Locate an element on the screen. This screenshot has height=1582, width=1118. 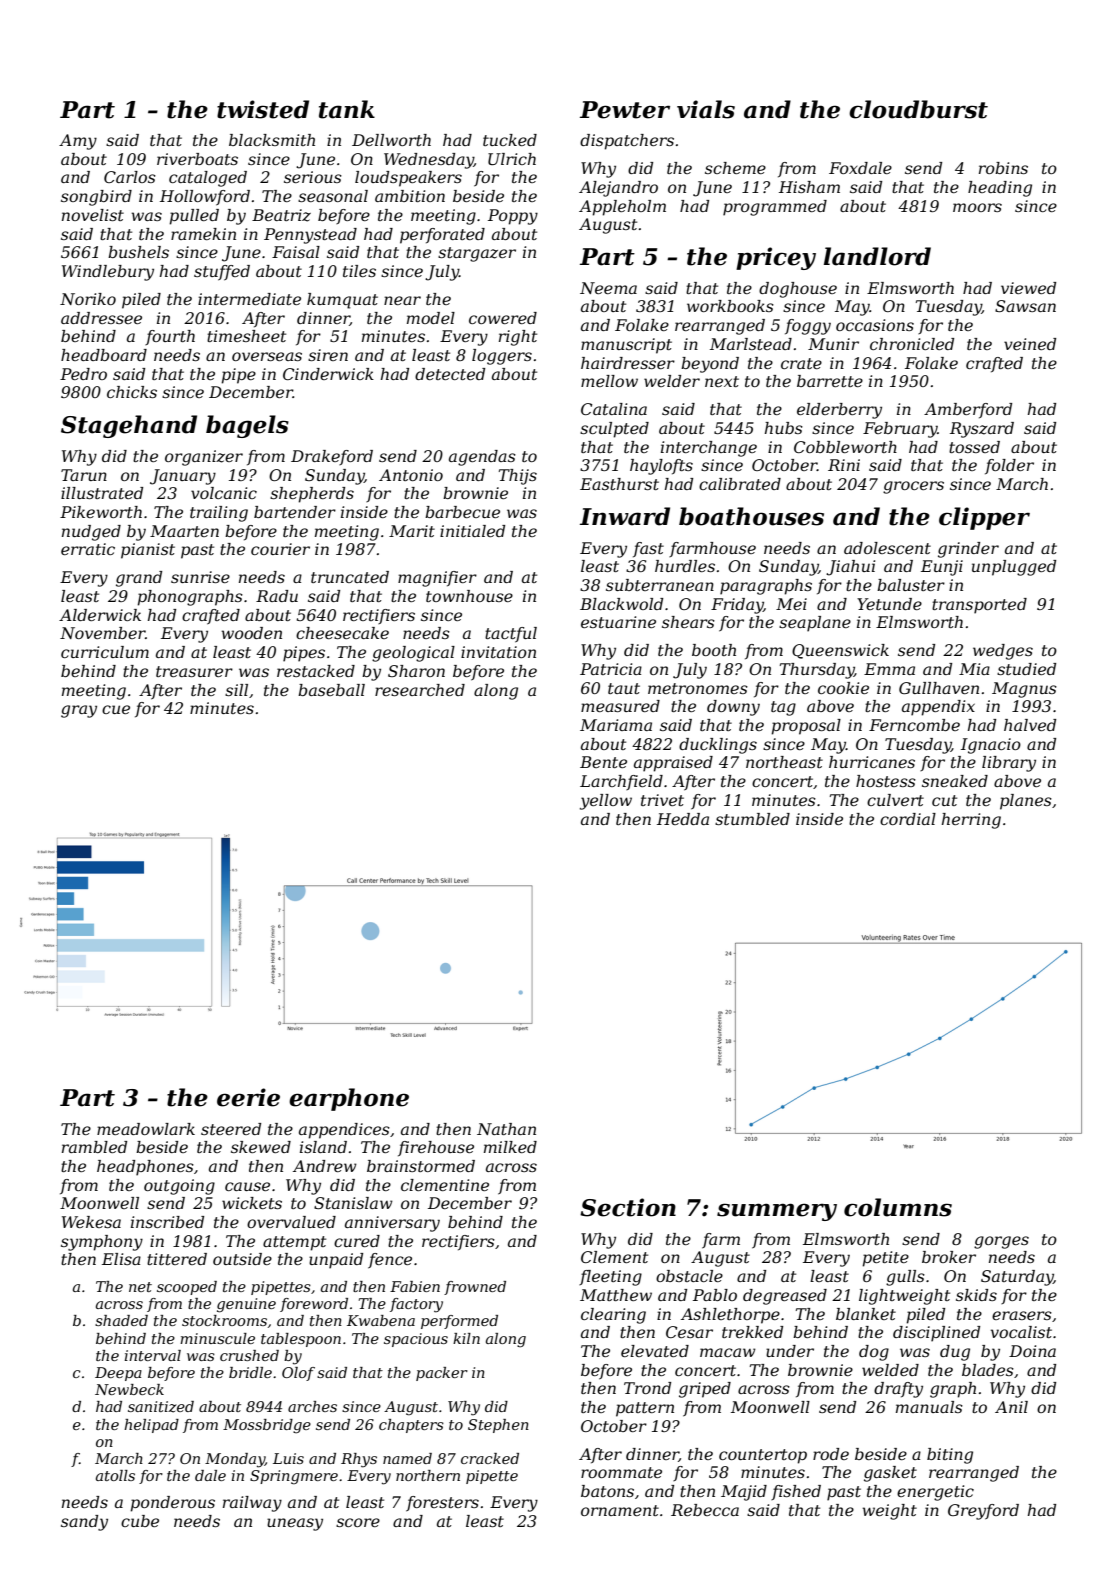
Ignacio is located at coordinates (991, 746).
